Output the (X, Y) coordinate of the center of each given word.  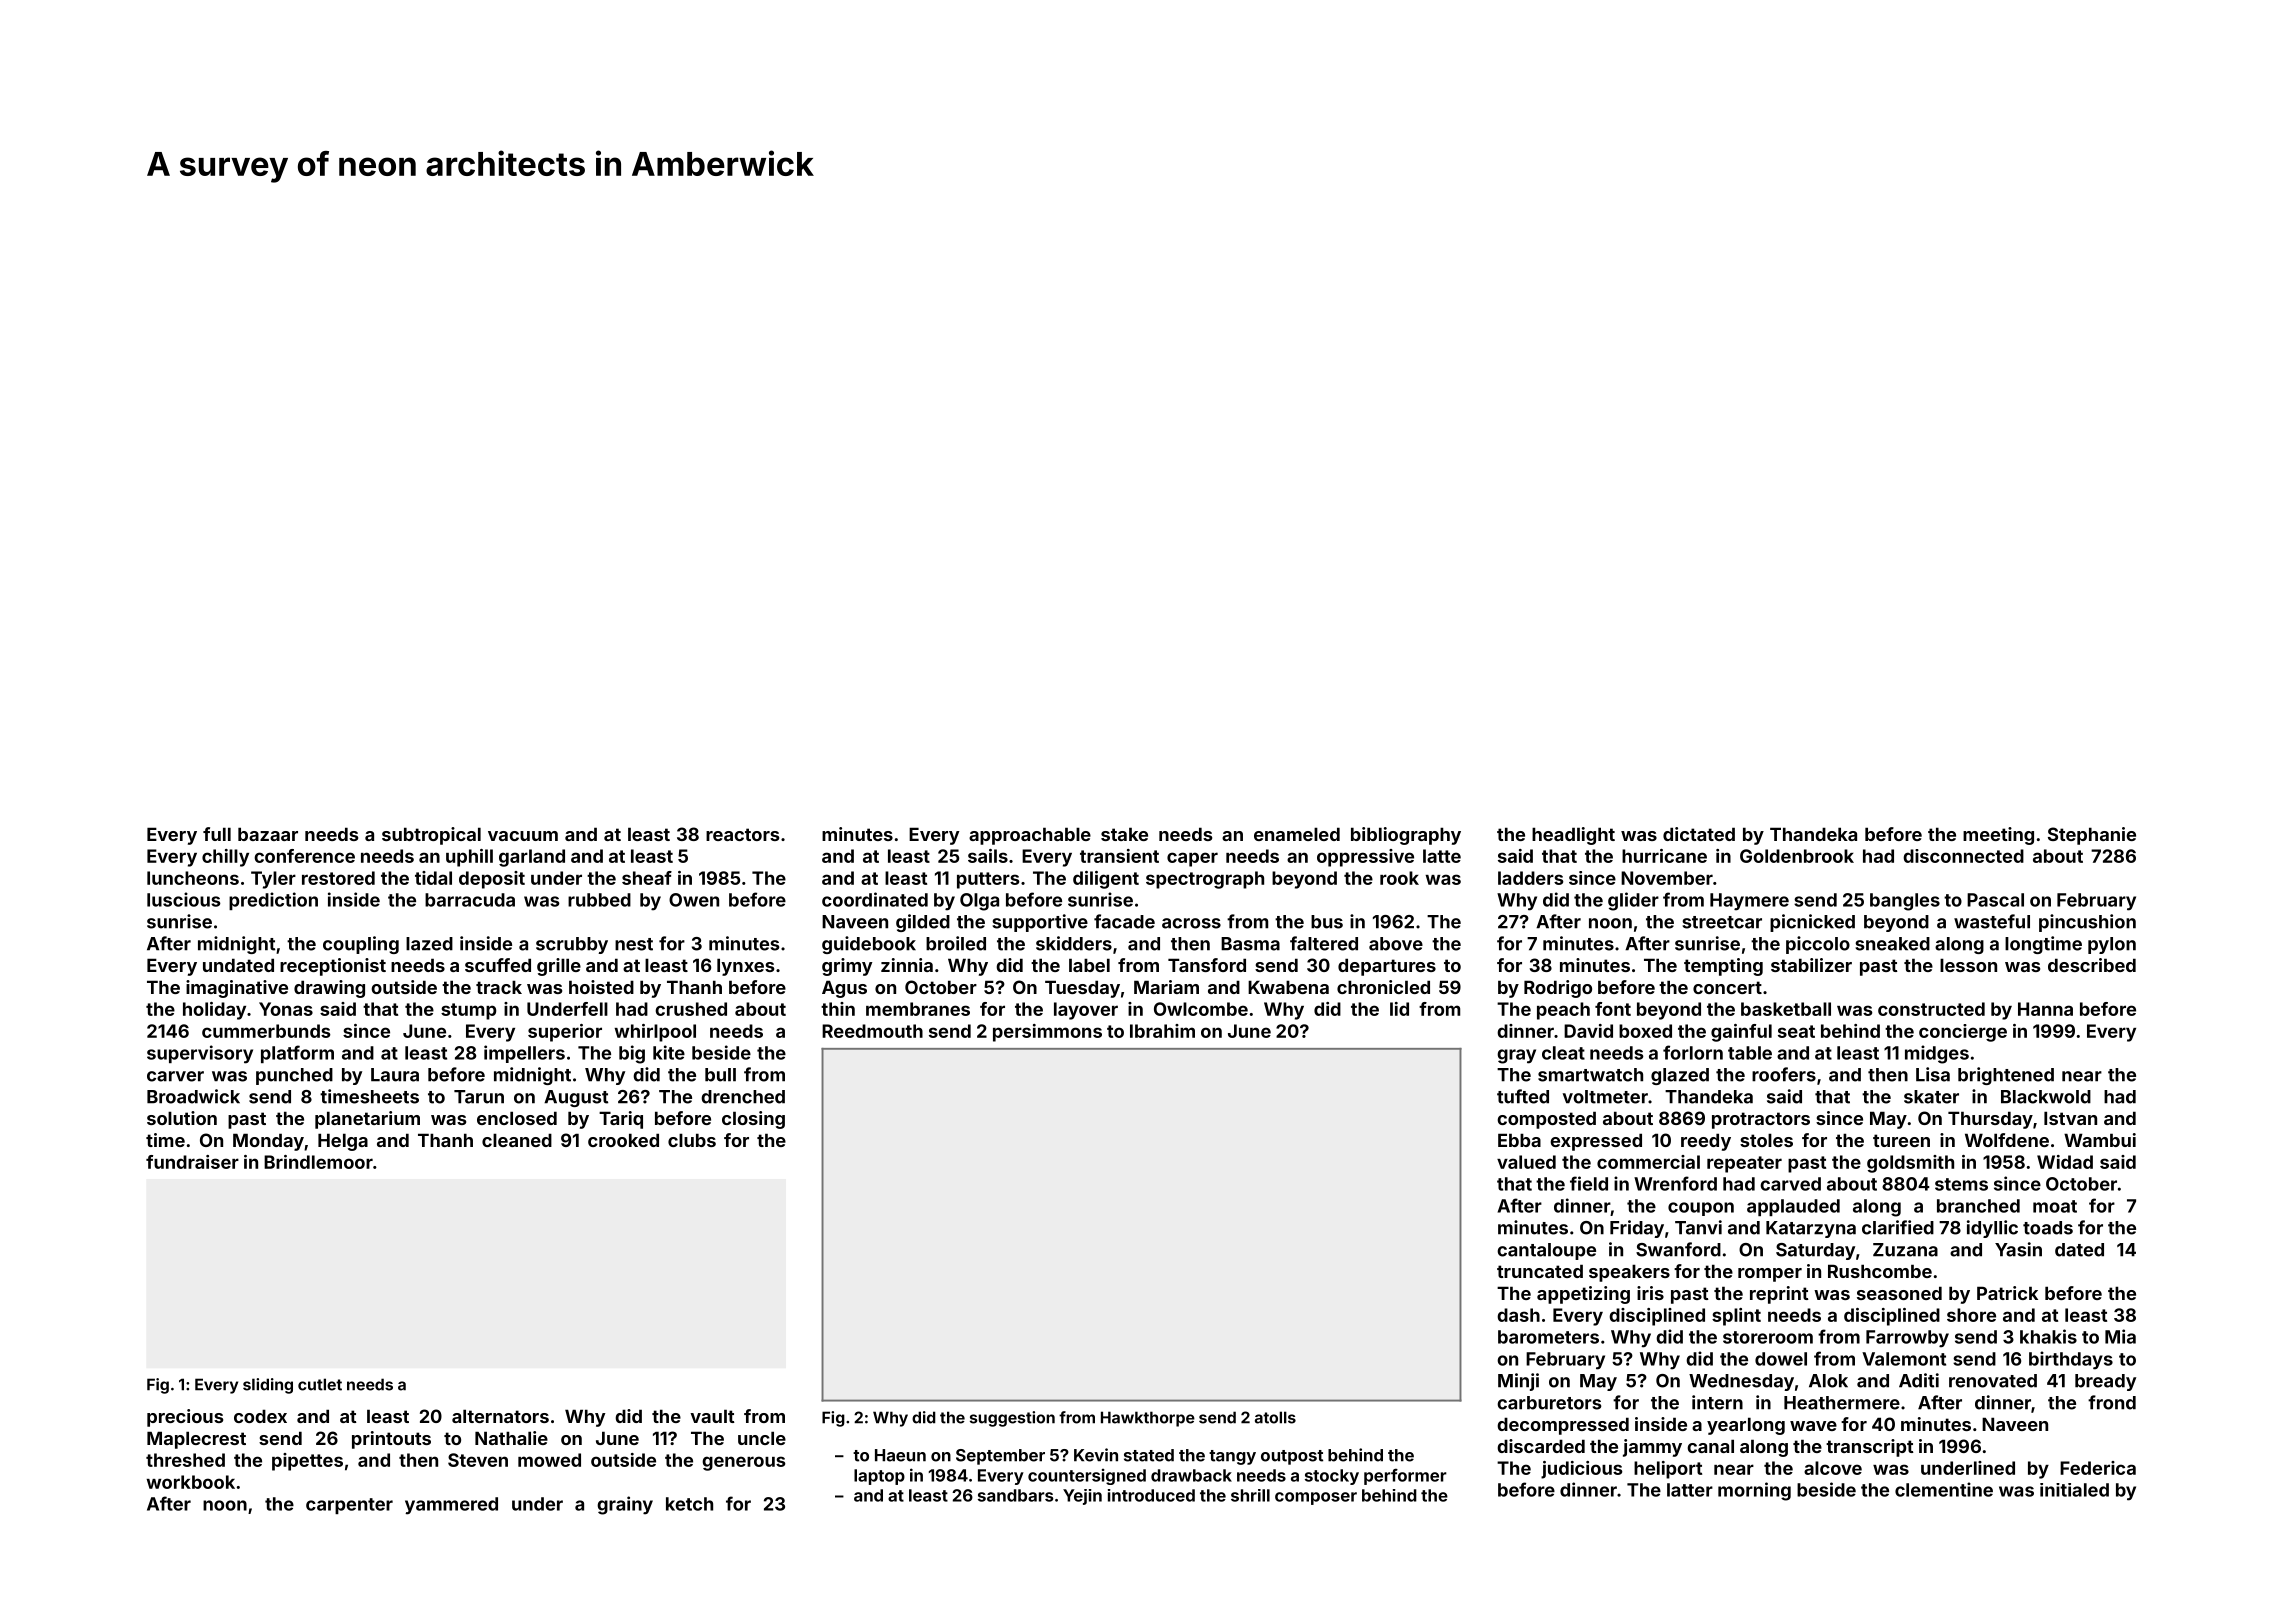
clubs (692, 1140)
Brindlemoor (318, 1162)
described (2092, 965)
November (1667, 878)
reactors (742, 834)
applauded (1793, 1207)
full (217, 834)
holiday (214, 1011)
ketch (689, 1504)
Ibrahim (1162, 1031)
